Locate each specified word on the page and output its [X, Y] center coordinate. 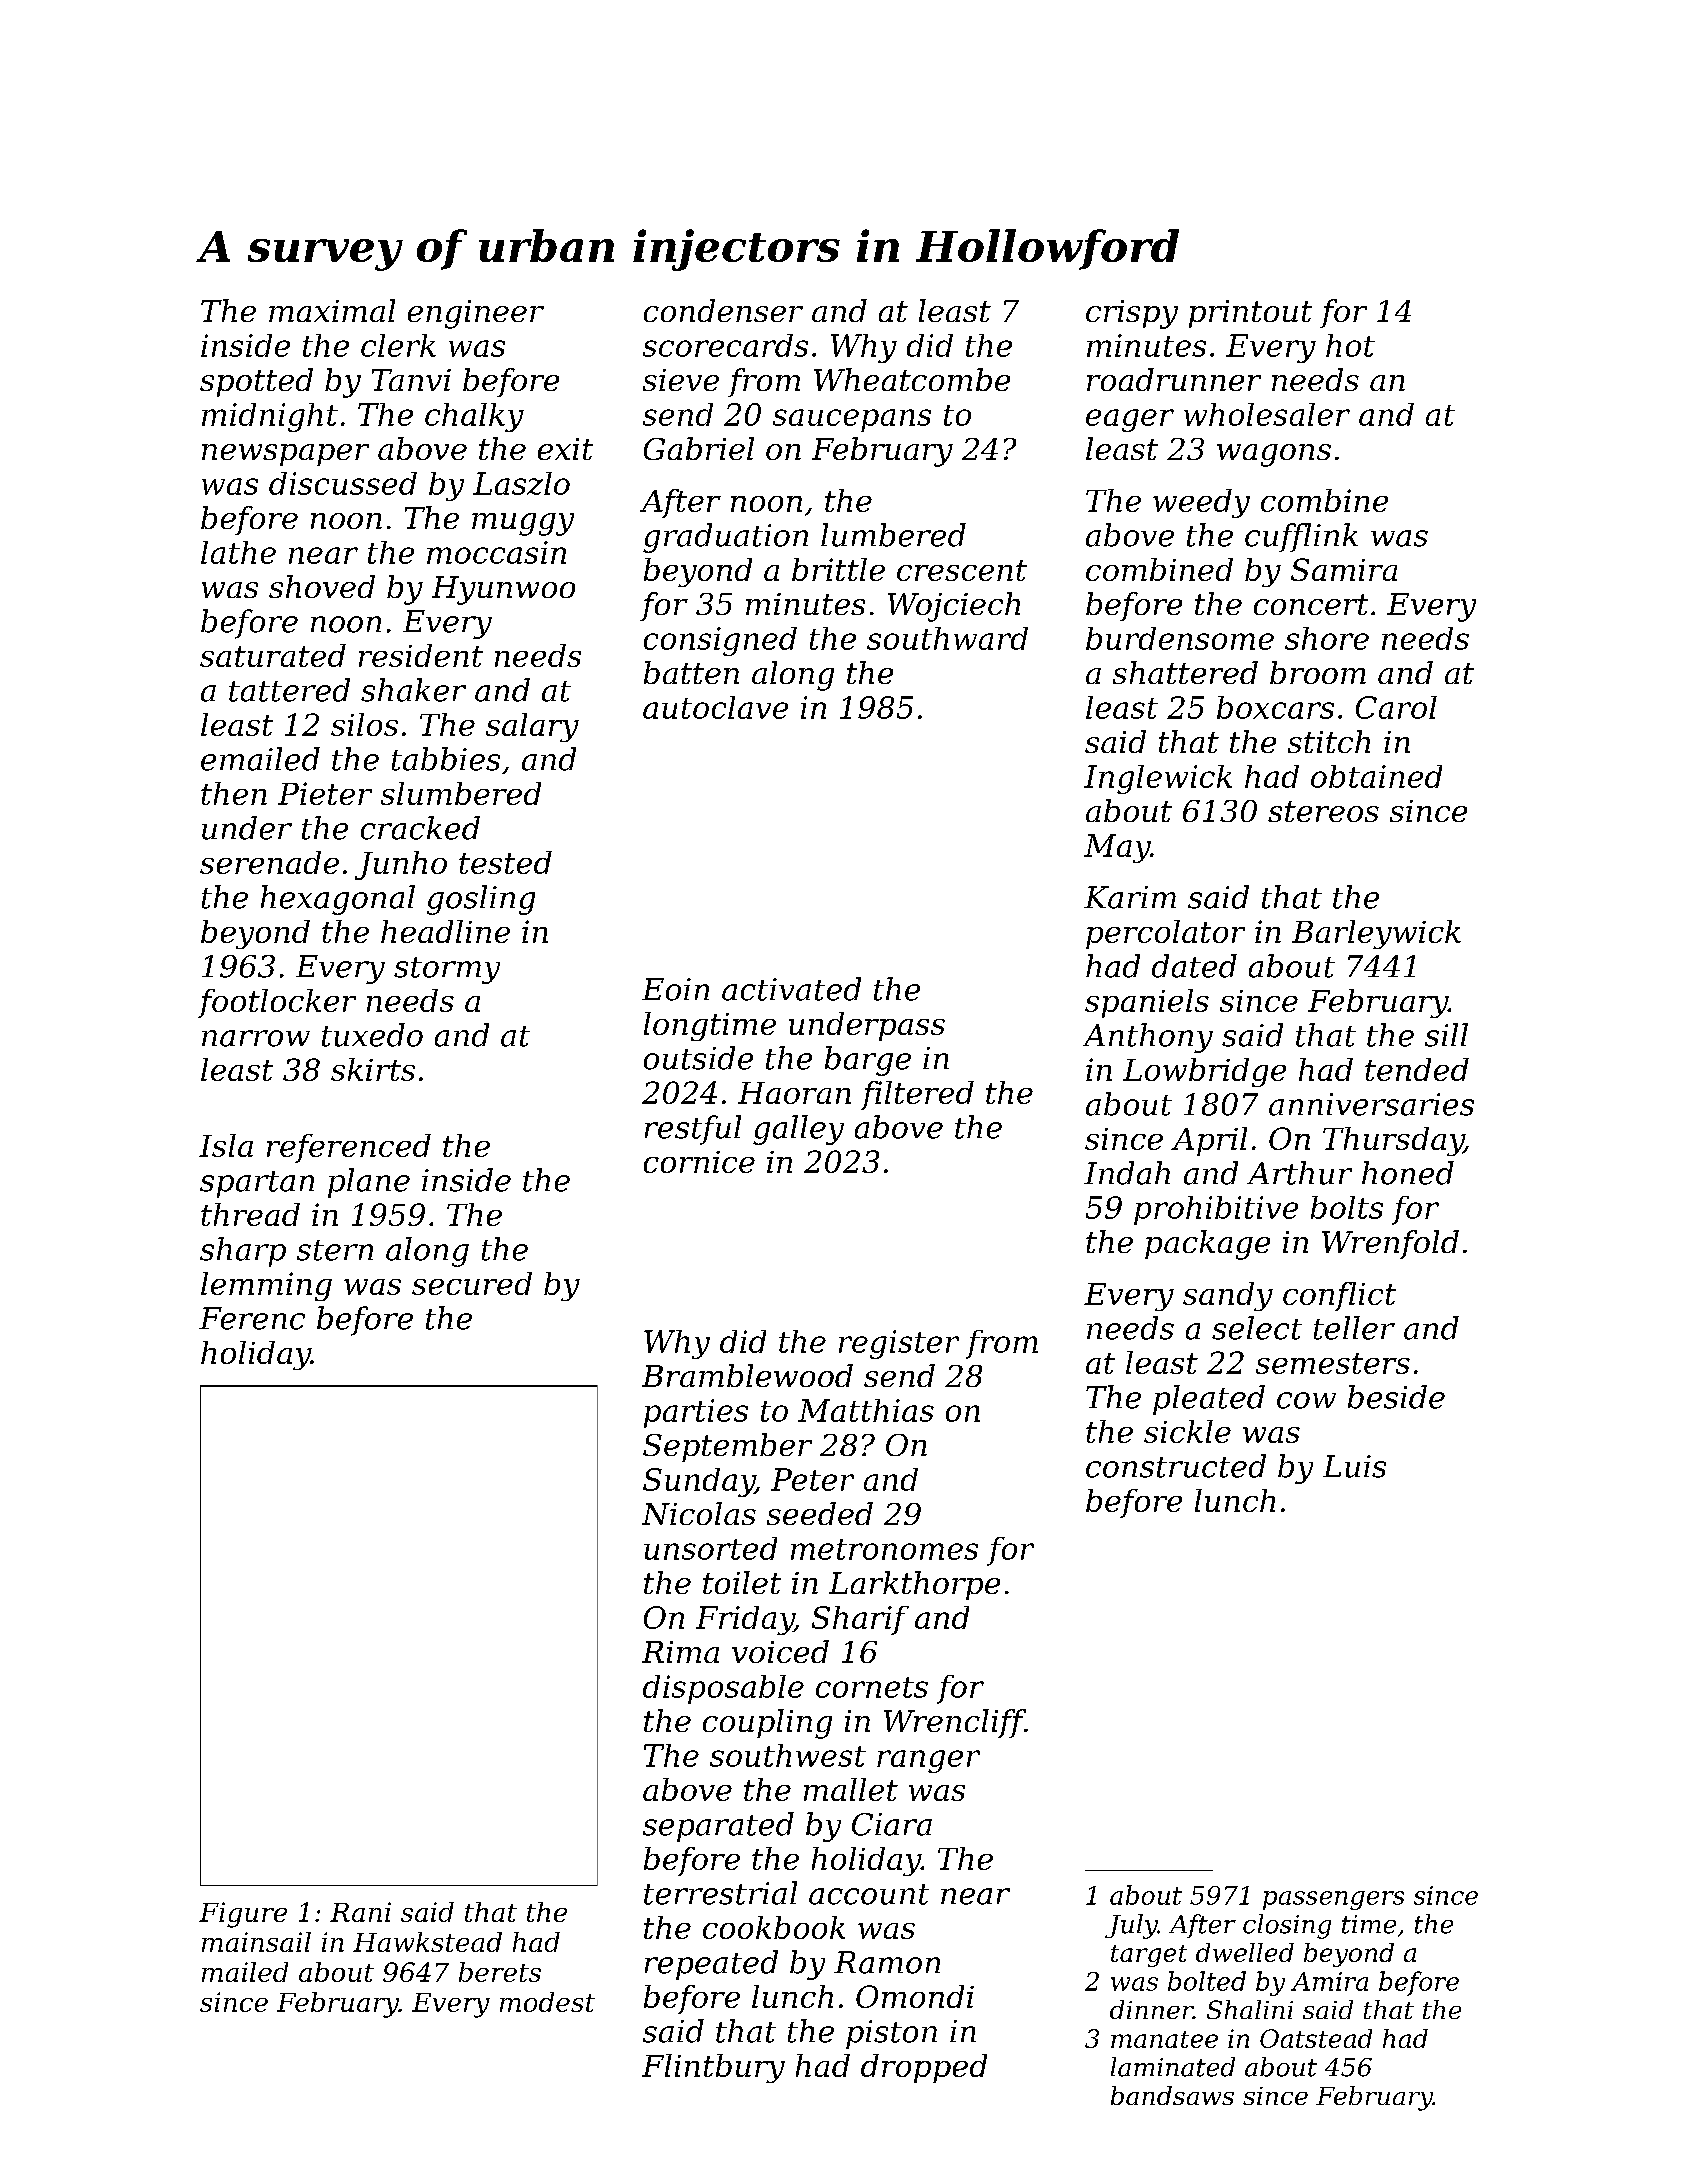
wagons [1274, 455]
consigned [720, 641]
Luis [1354, 1466]
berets [500, 1972]
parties [696, 1413]
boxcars [1275, 707]
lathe [238, 552]
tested [505, 862]
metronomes [884, 1549]
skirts [373, 1069]
